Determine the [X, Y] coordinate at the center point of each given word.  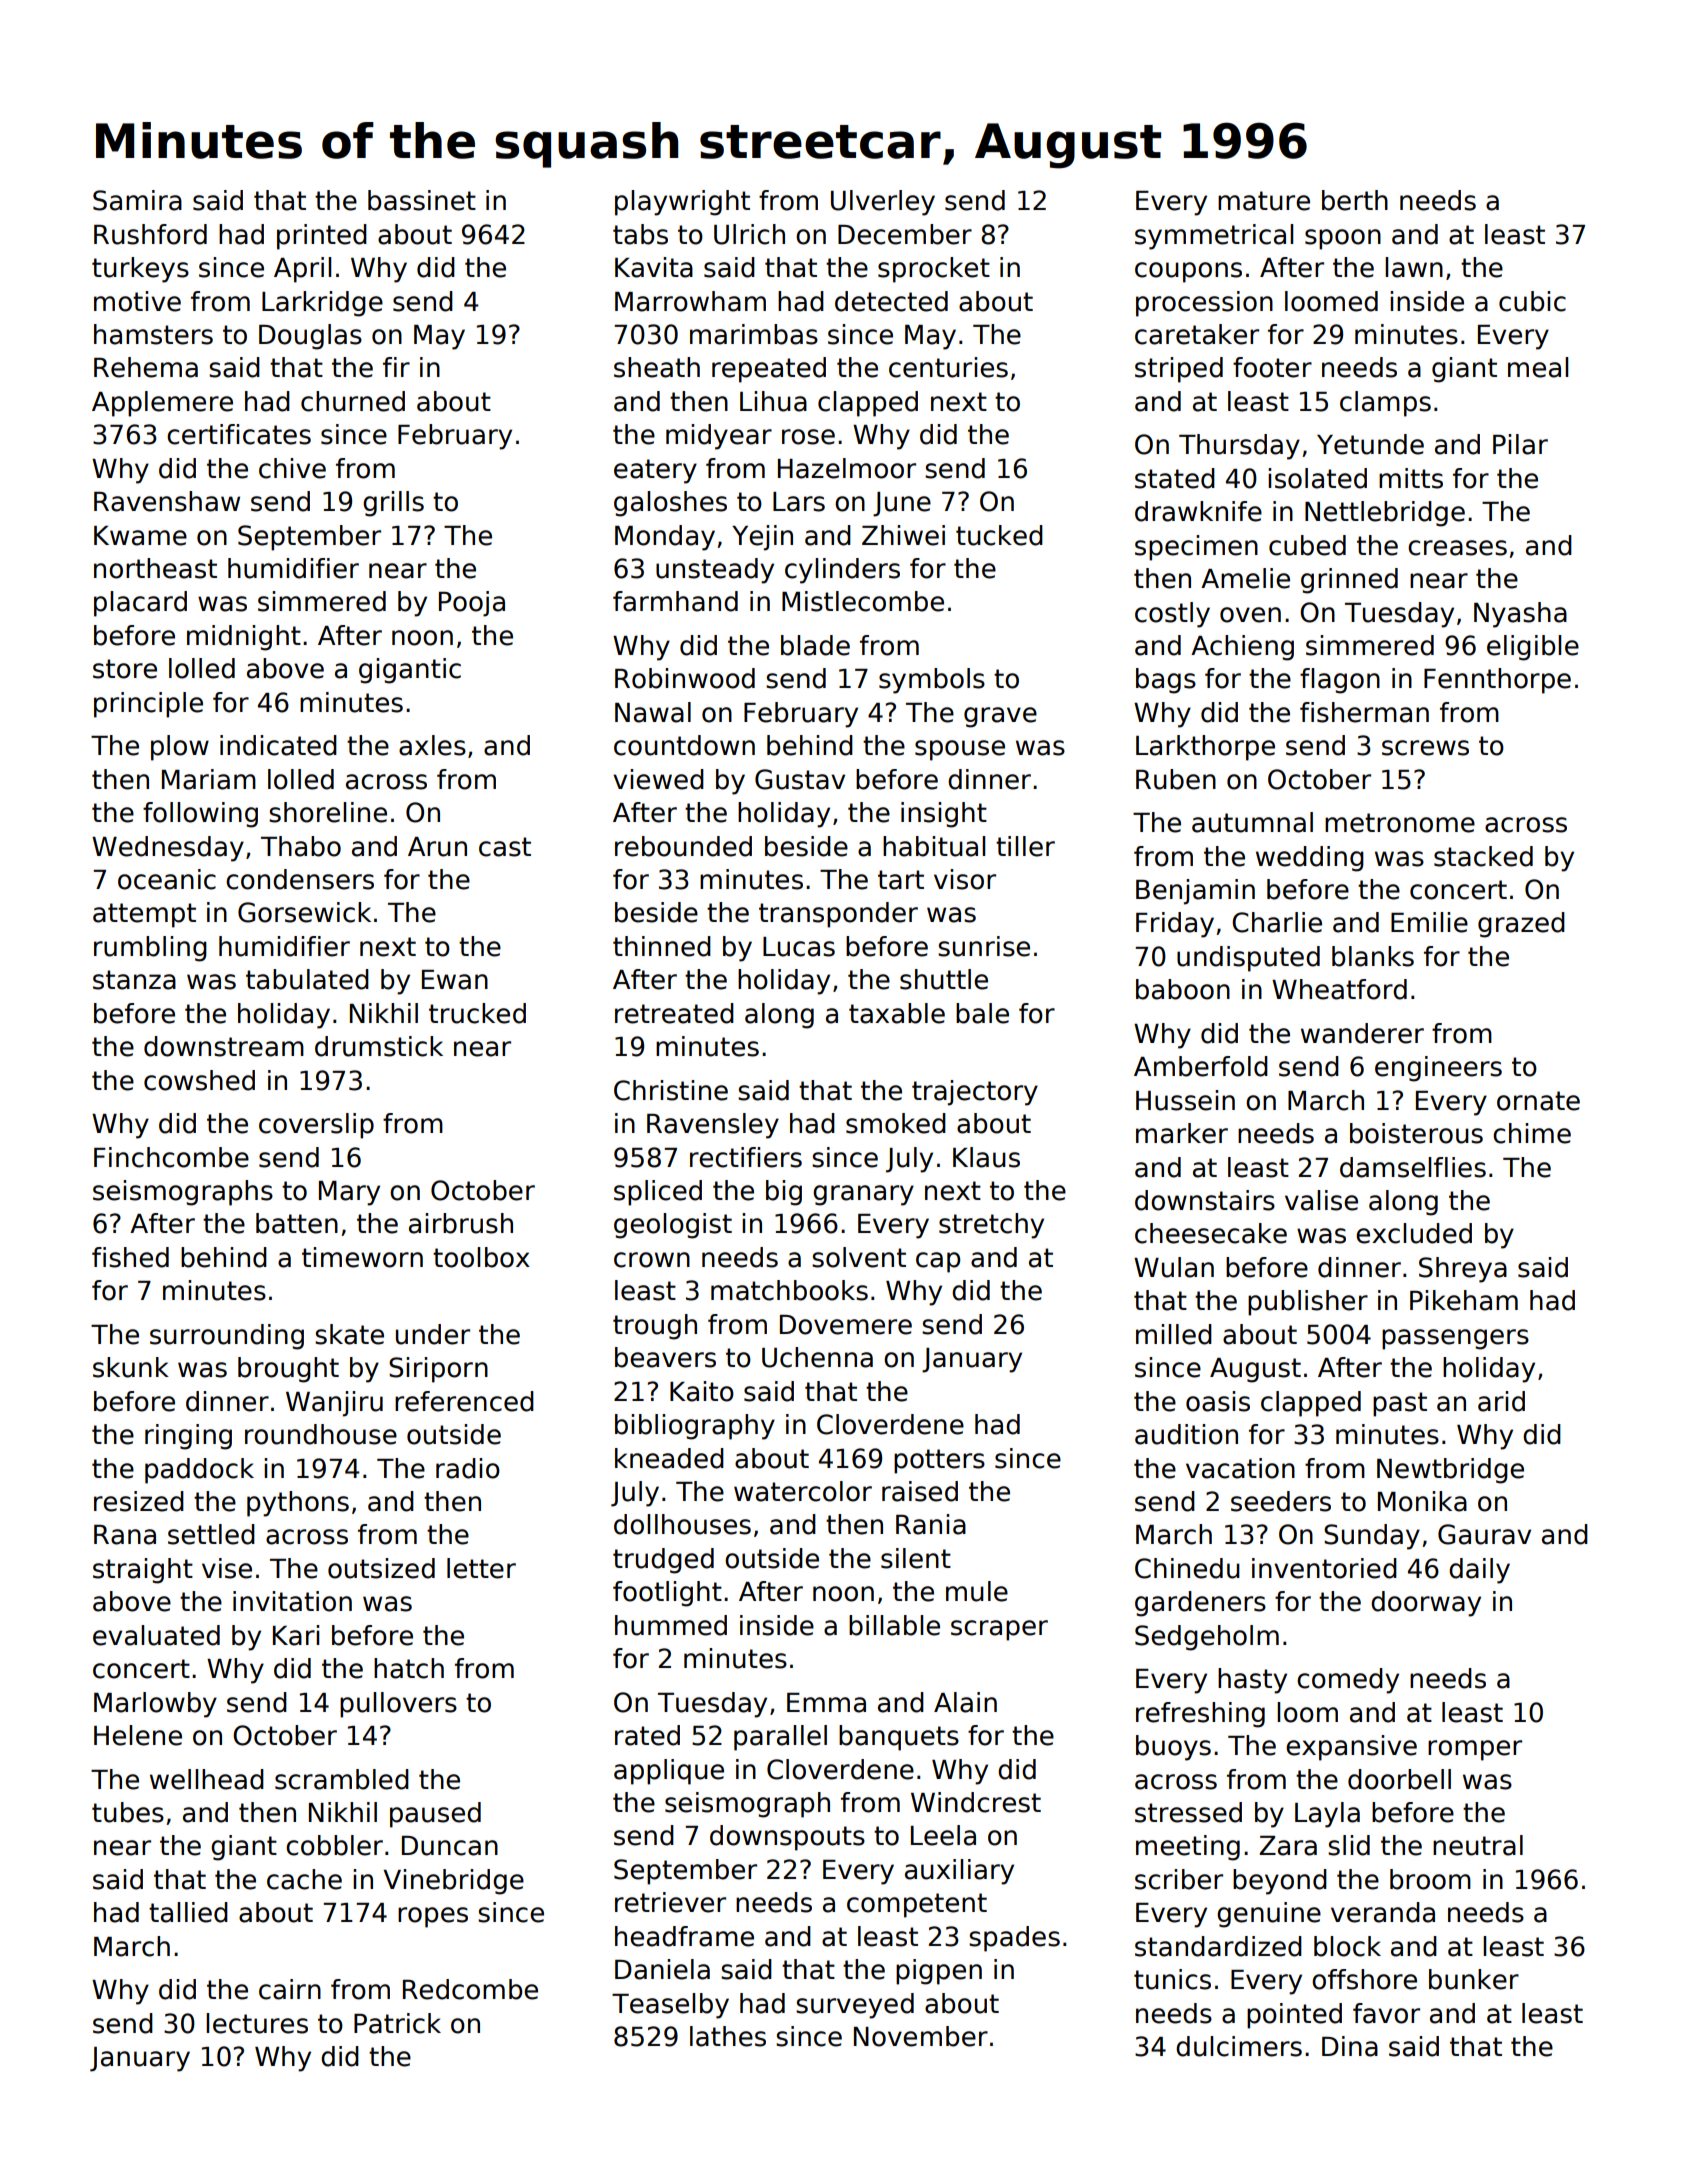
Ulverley [883, 203]
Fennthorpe [1497, 681]
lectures [257, 2023]
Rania [931, 1524]
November [921, 2036]
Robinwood [685, 678]
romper [1475, 1750]
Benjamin [1195, 892]
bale [982, 1013]
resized [139, 1501]
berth [1355, 200]
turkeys [140, 270]
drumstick [379, 1046]
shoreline [328, 812]
